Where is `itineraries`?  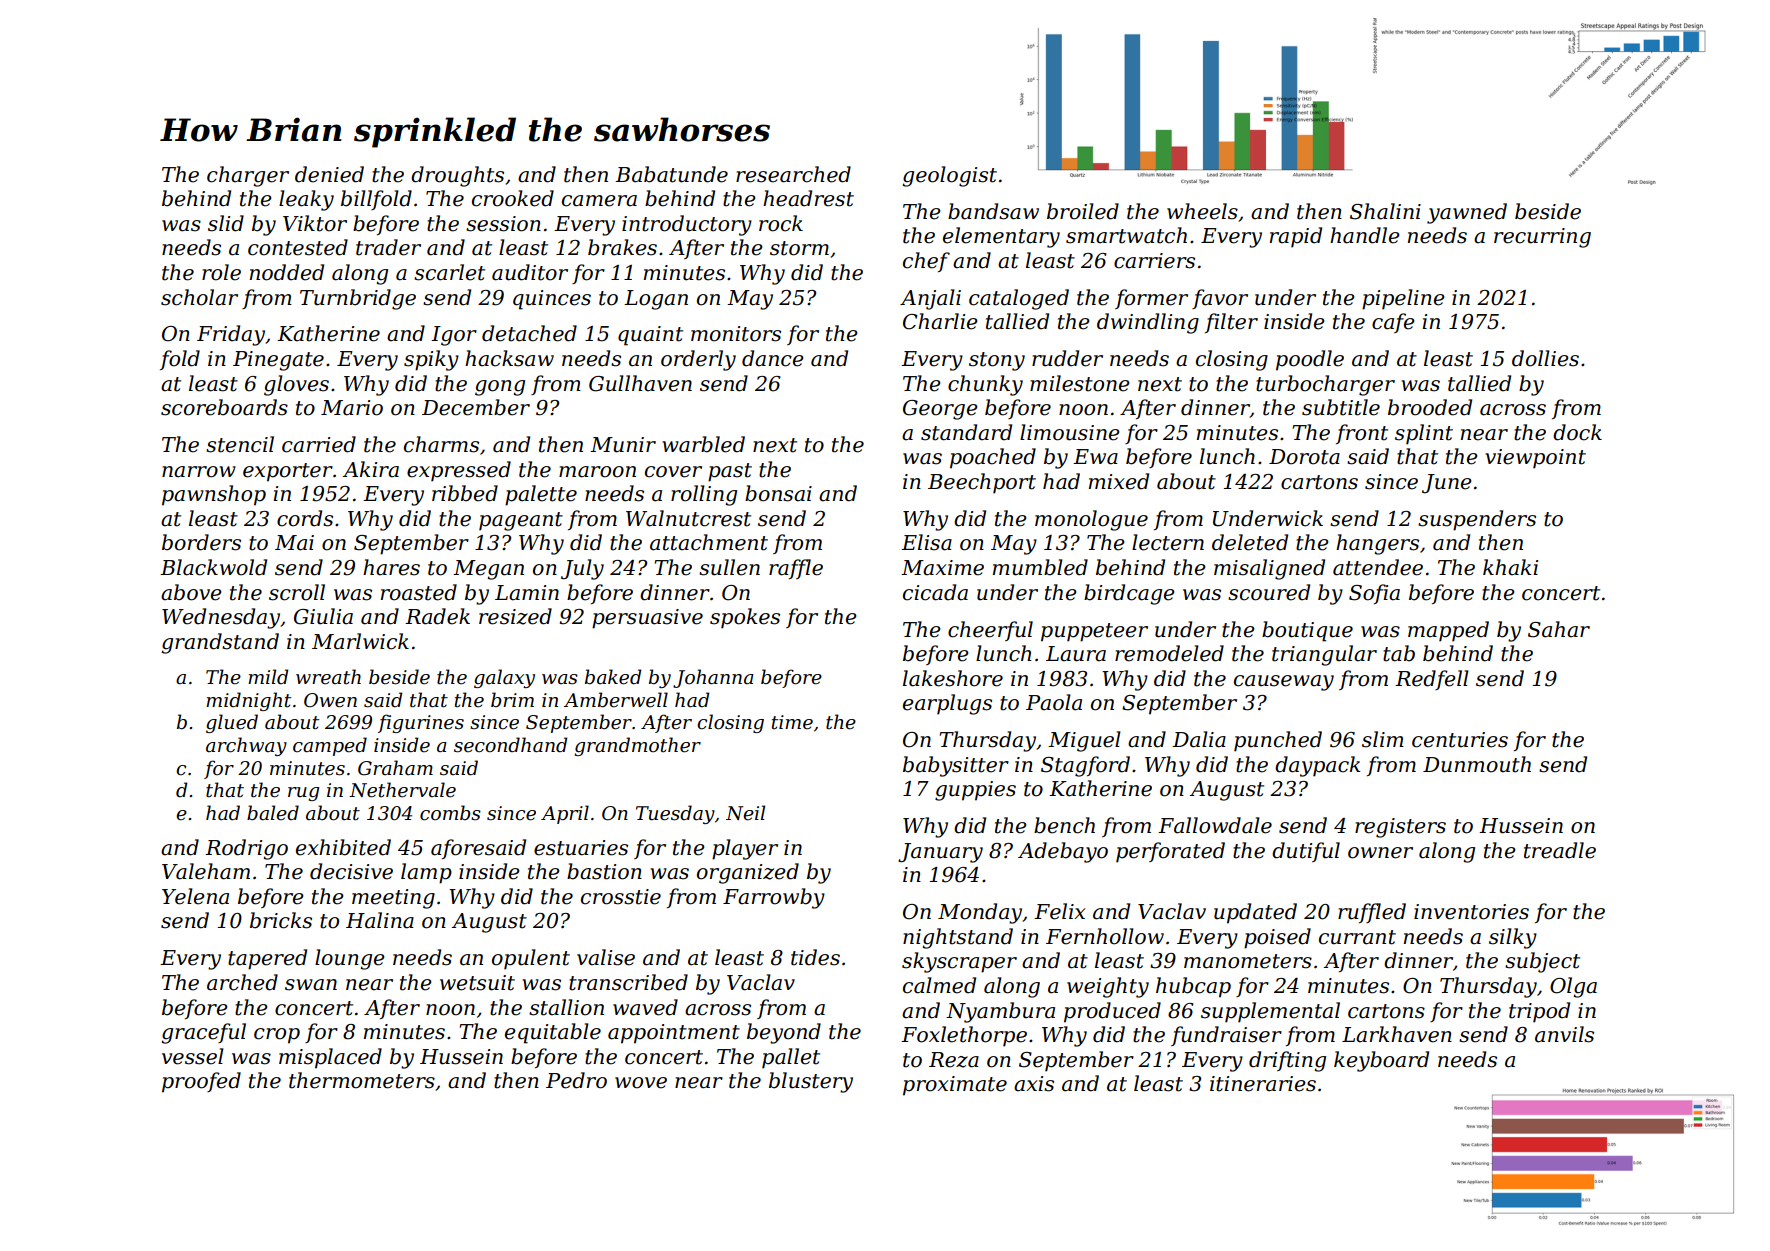 itineraries is located at coordinates (1263, 1084).
